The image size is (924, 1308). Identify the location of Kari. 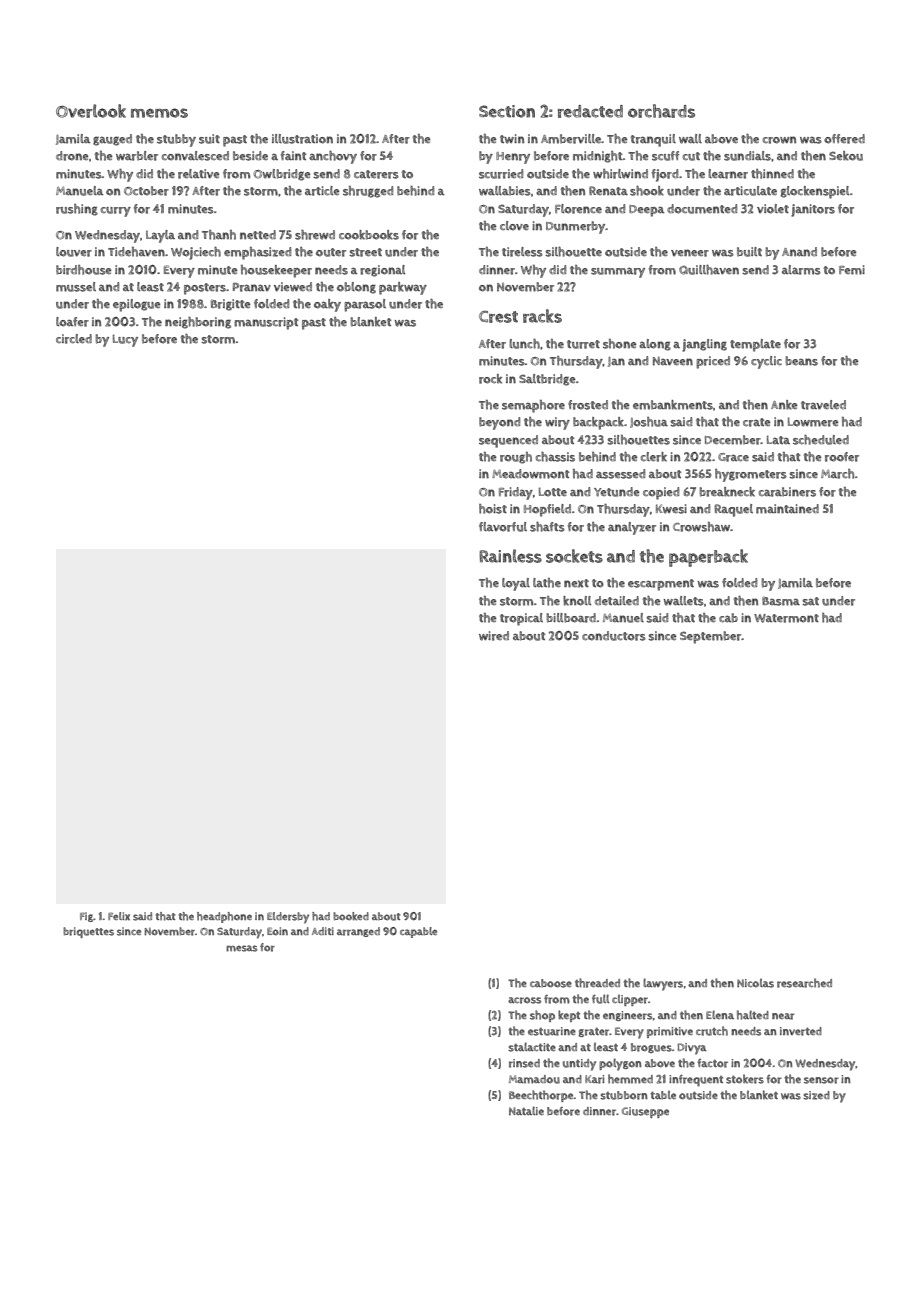
(594, 1079).
